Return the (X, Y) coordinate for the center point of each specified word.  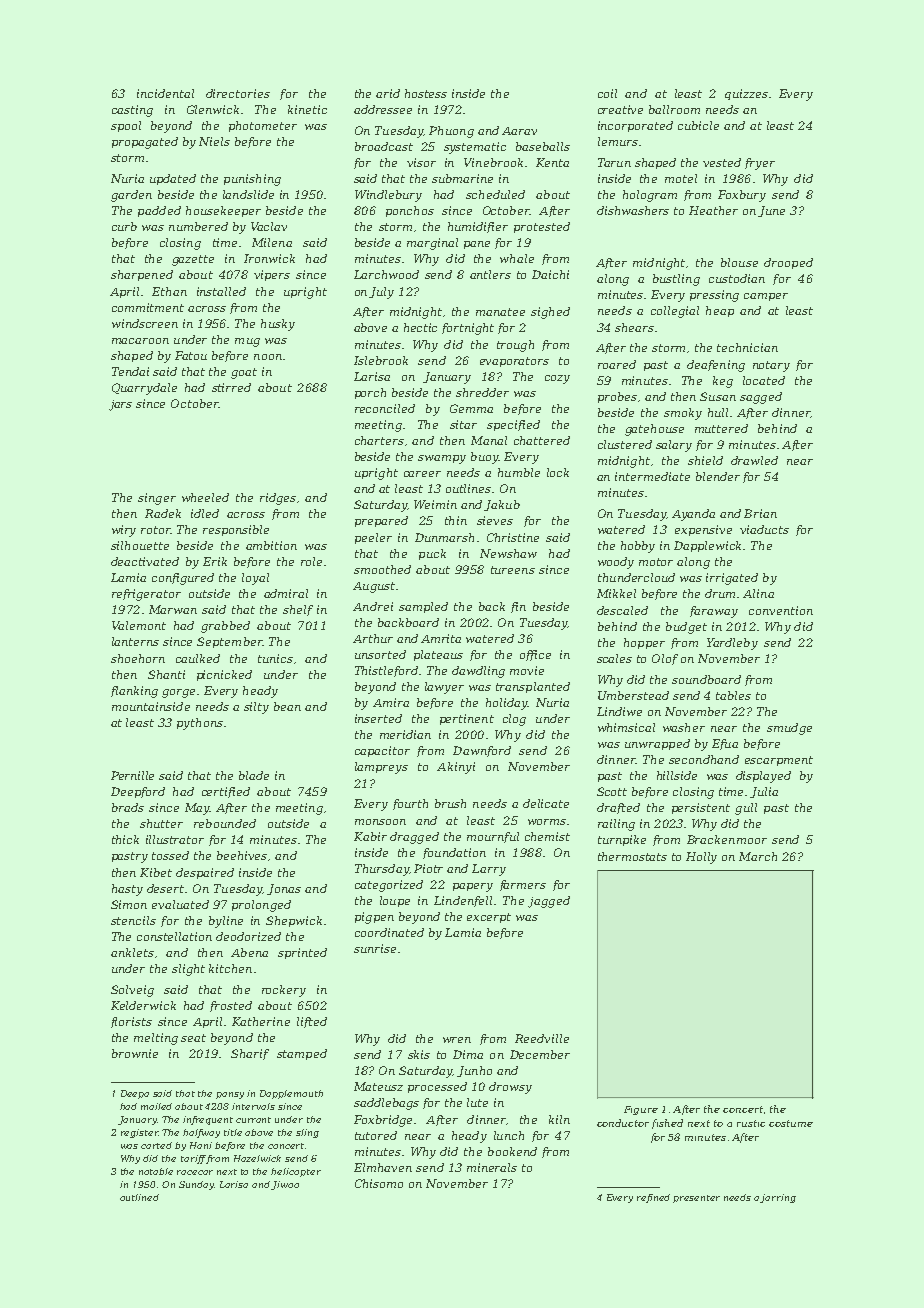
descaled (622, 610)
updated (173, 179)
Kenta (552, 162)
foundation (454, 853)
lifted (312, 1022)
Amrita (441, 638)
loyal (255, 579)
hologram (650, 196)
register (139, 1133)
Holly (701, 858)
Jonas (284, 889)
